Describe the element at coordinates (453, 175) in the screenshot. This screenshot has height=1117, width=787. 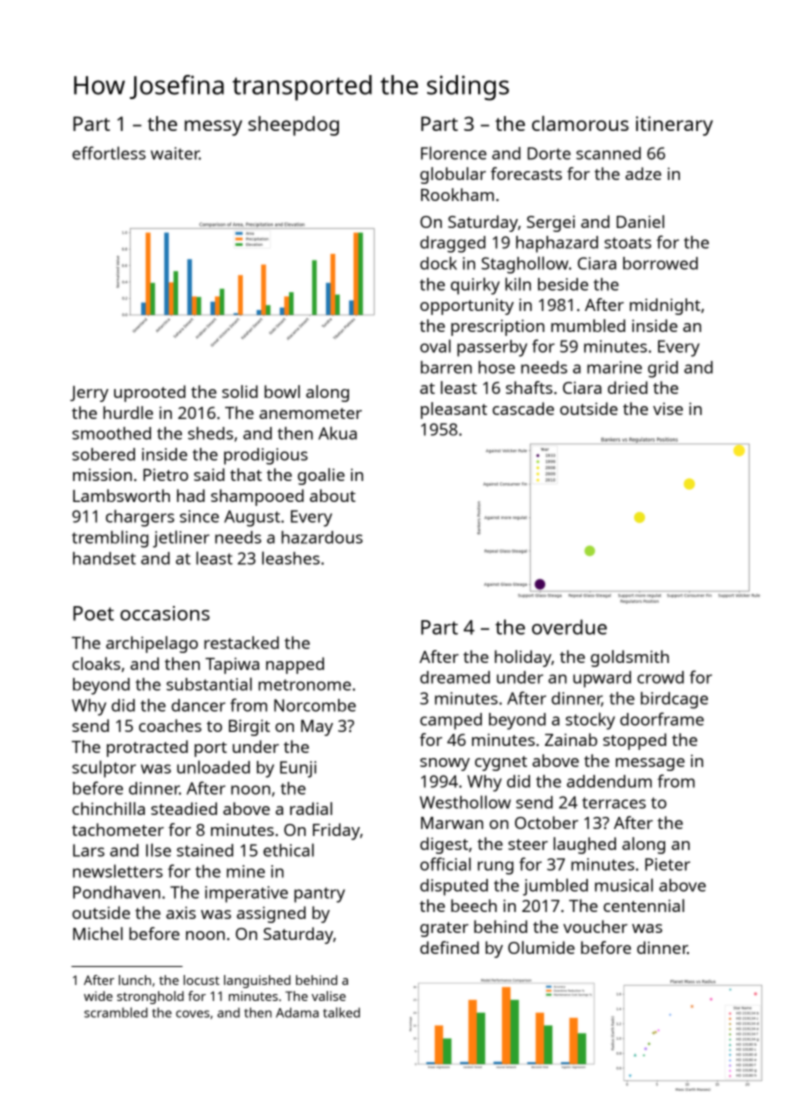
I see `globular` at that location.
